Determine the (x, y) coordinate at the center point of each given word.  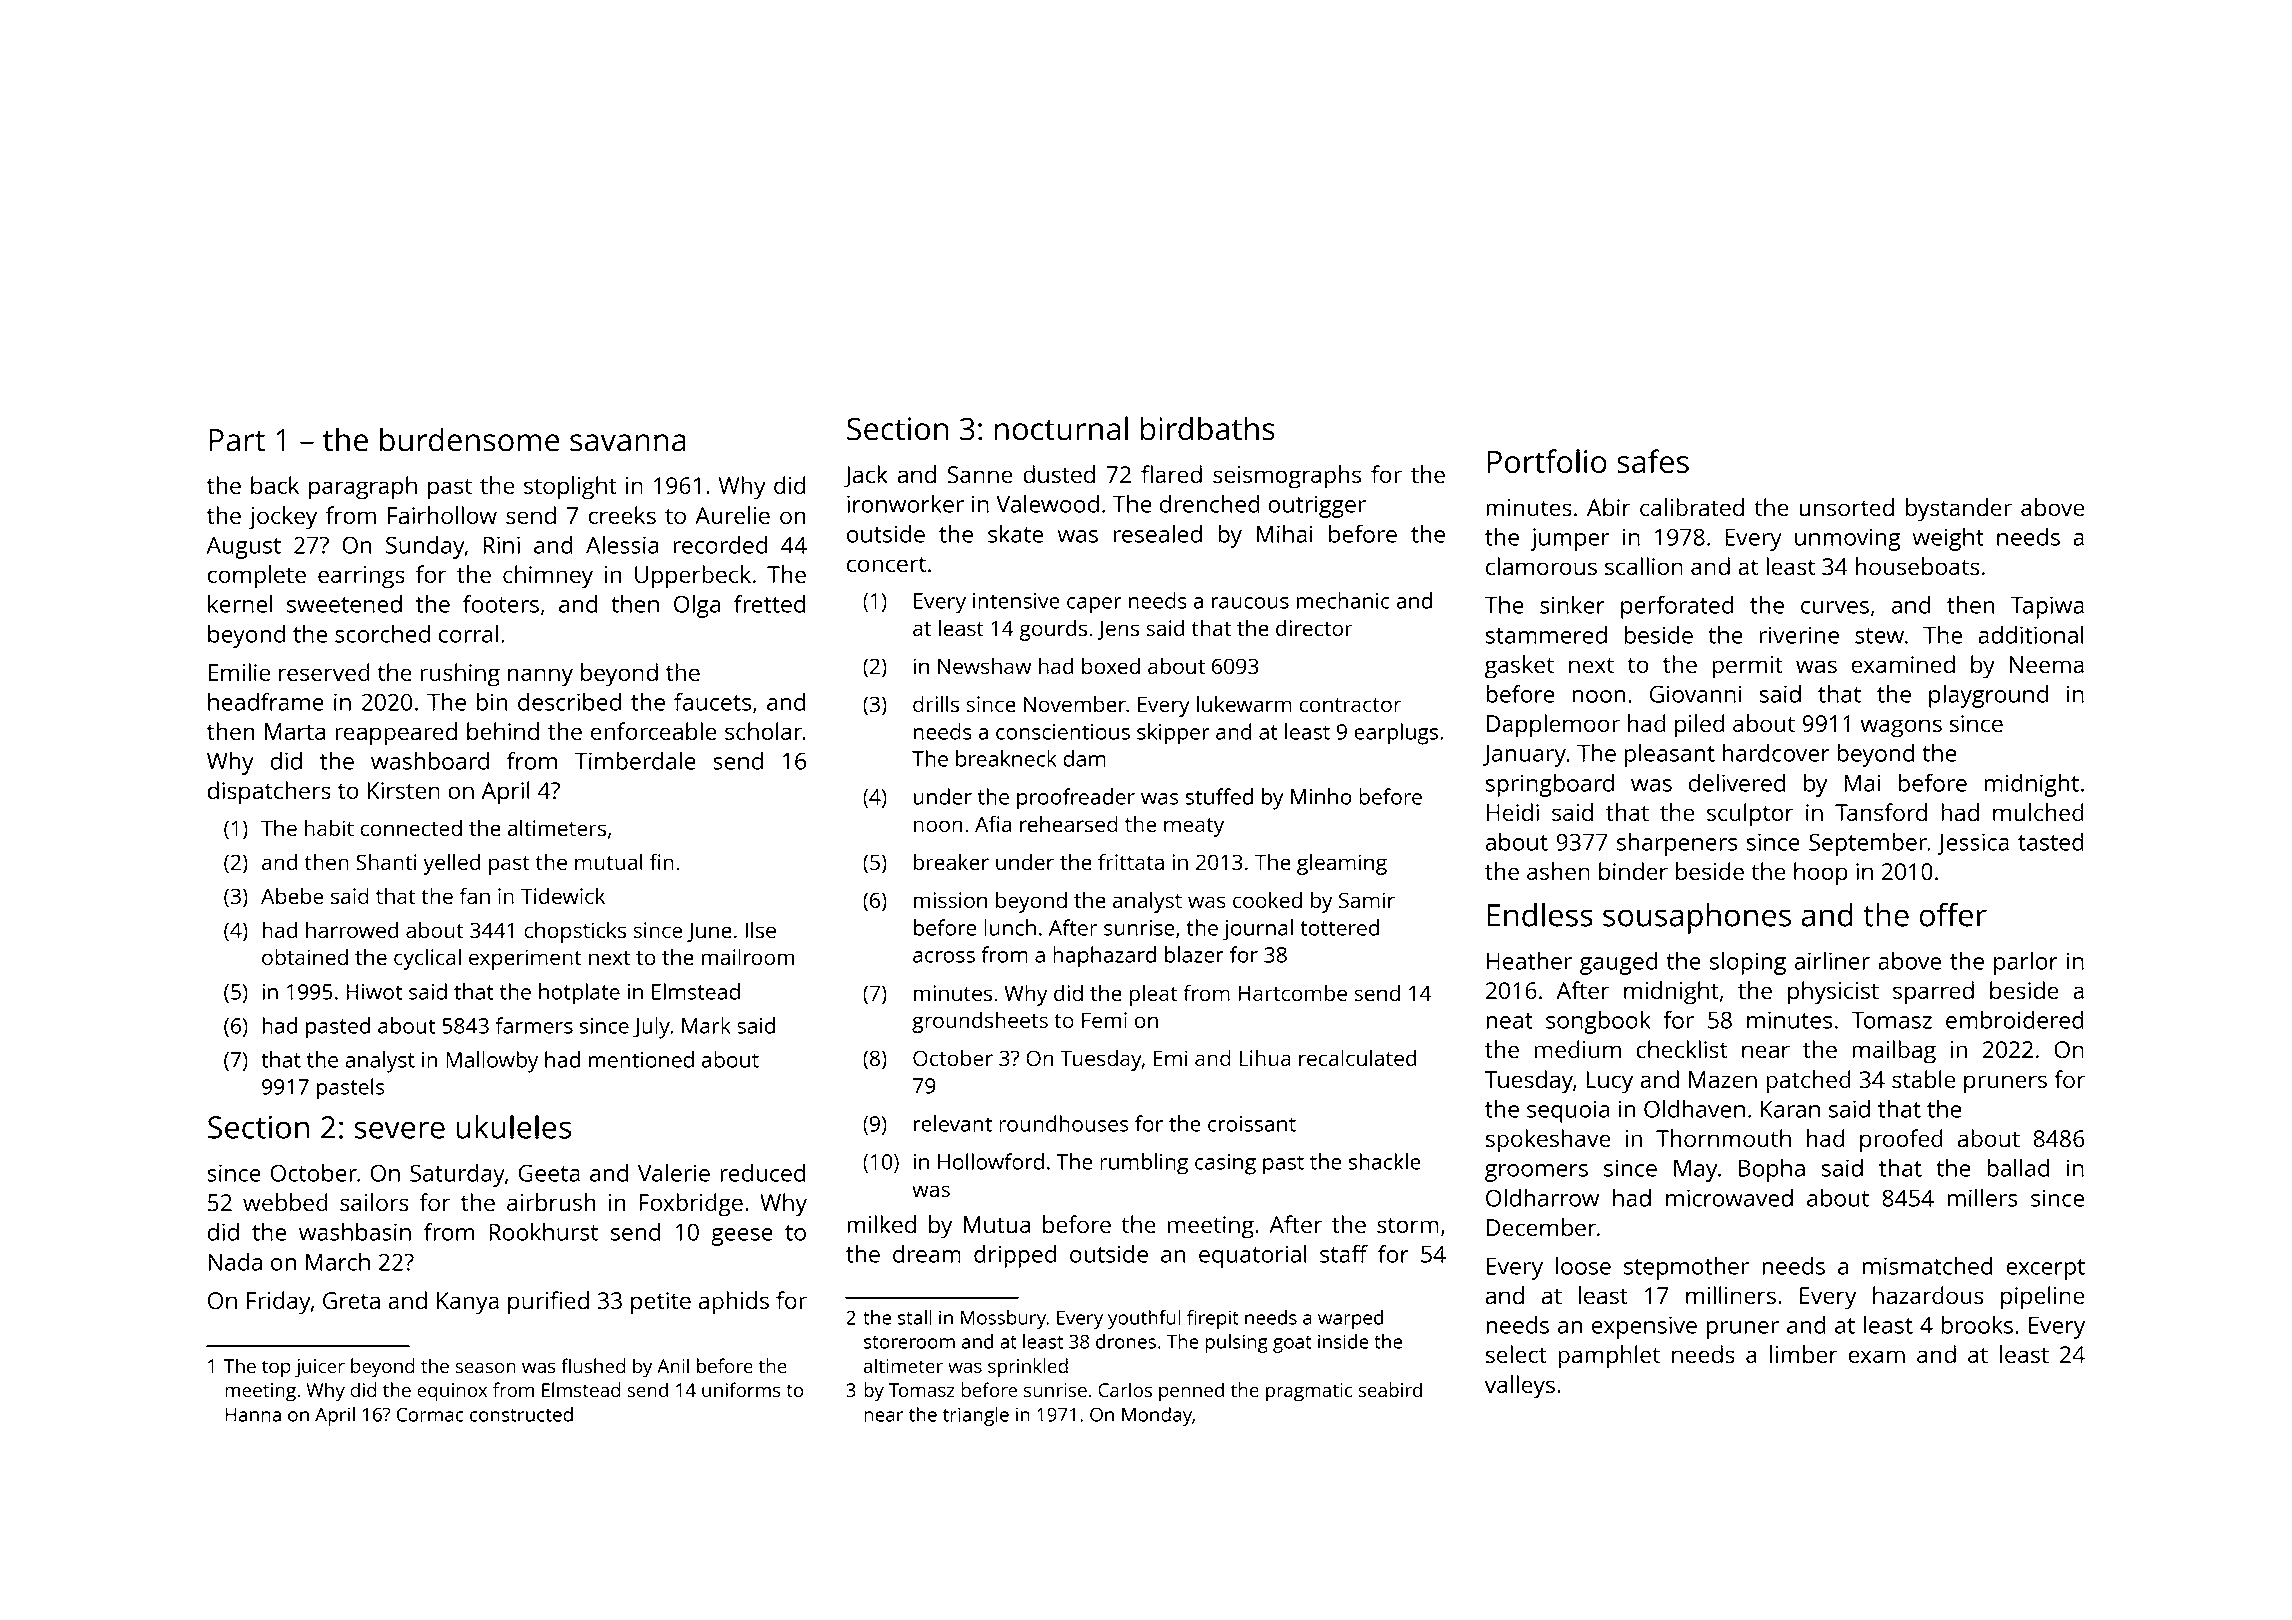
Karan (1790, 1109)
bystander (1959, 510)
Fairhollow (442, 515)
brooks (1977, 1324)
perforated (1677, 607)
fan (474, 895)
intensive (1016, 601)
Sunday (425, 547)
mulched (2038, 812)
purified (548, 1303)
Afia (993, 823)
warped (1350, 1319)
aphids (734, 1303)
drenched (1210, 503)
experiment (525, 959)
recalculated (1357, 1057)
